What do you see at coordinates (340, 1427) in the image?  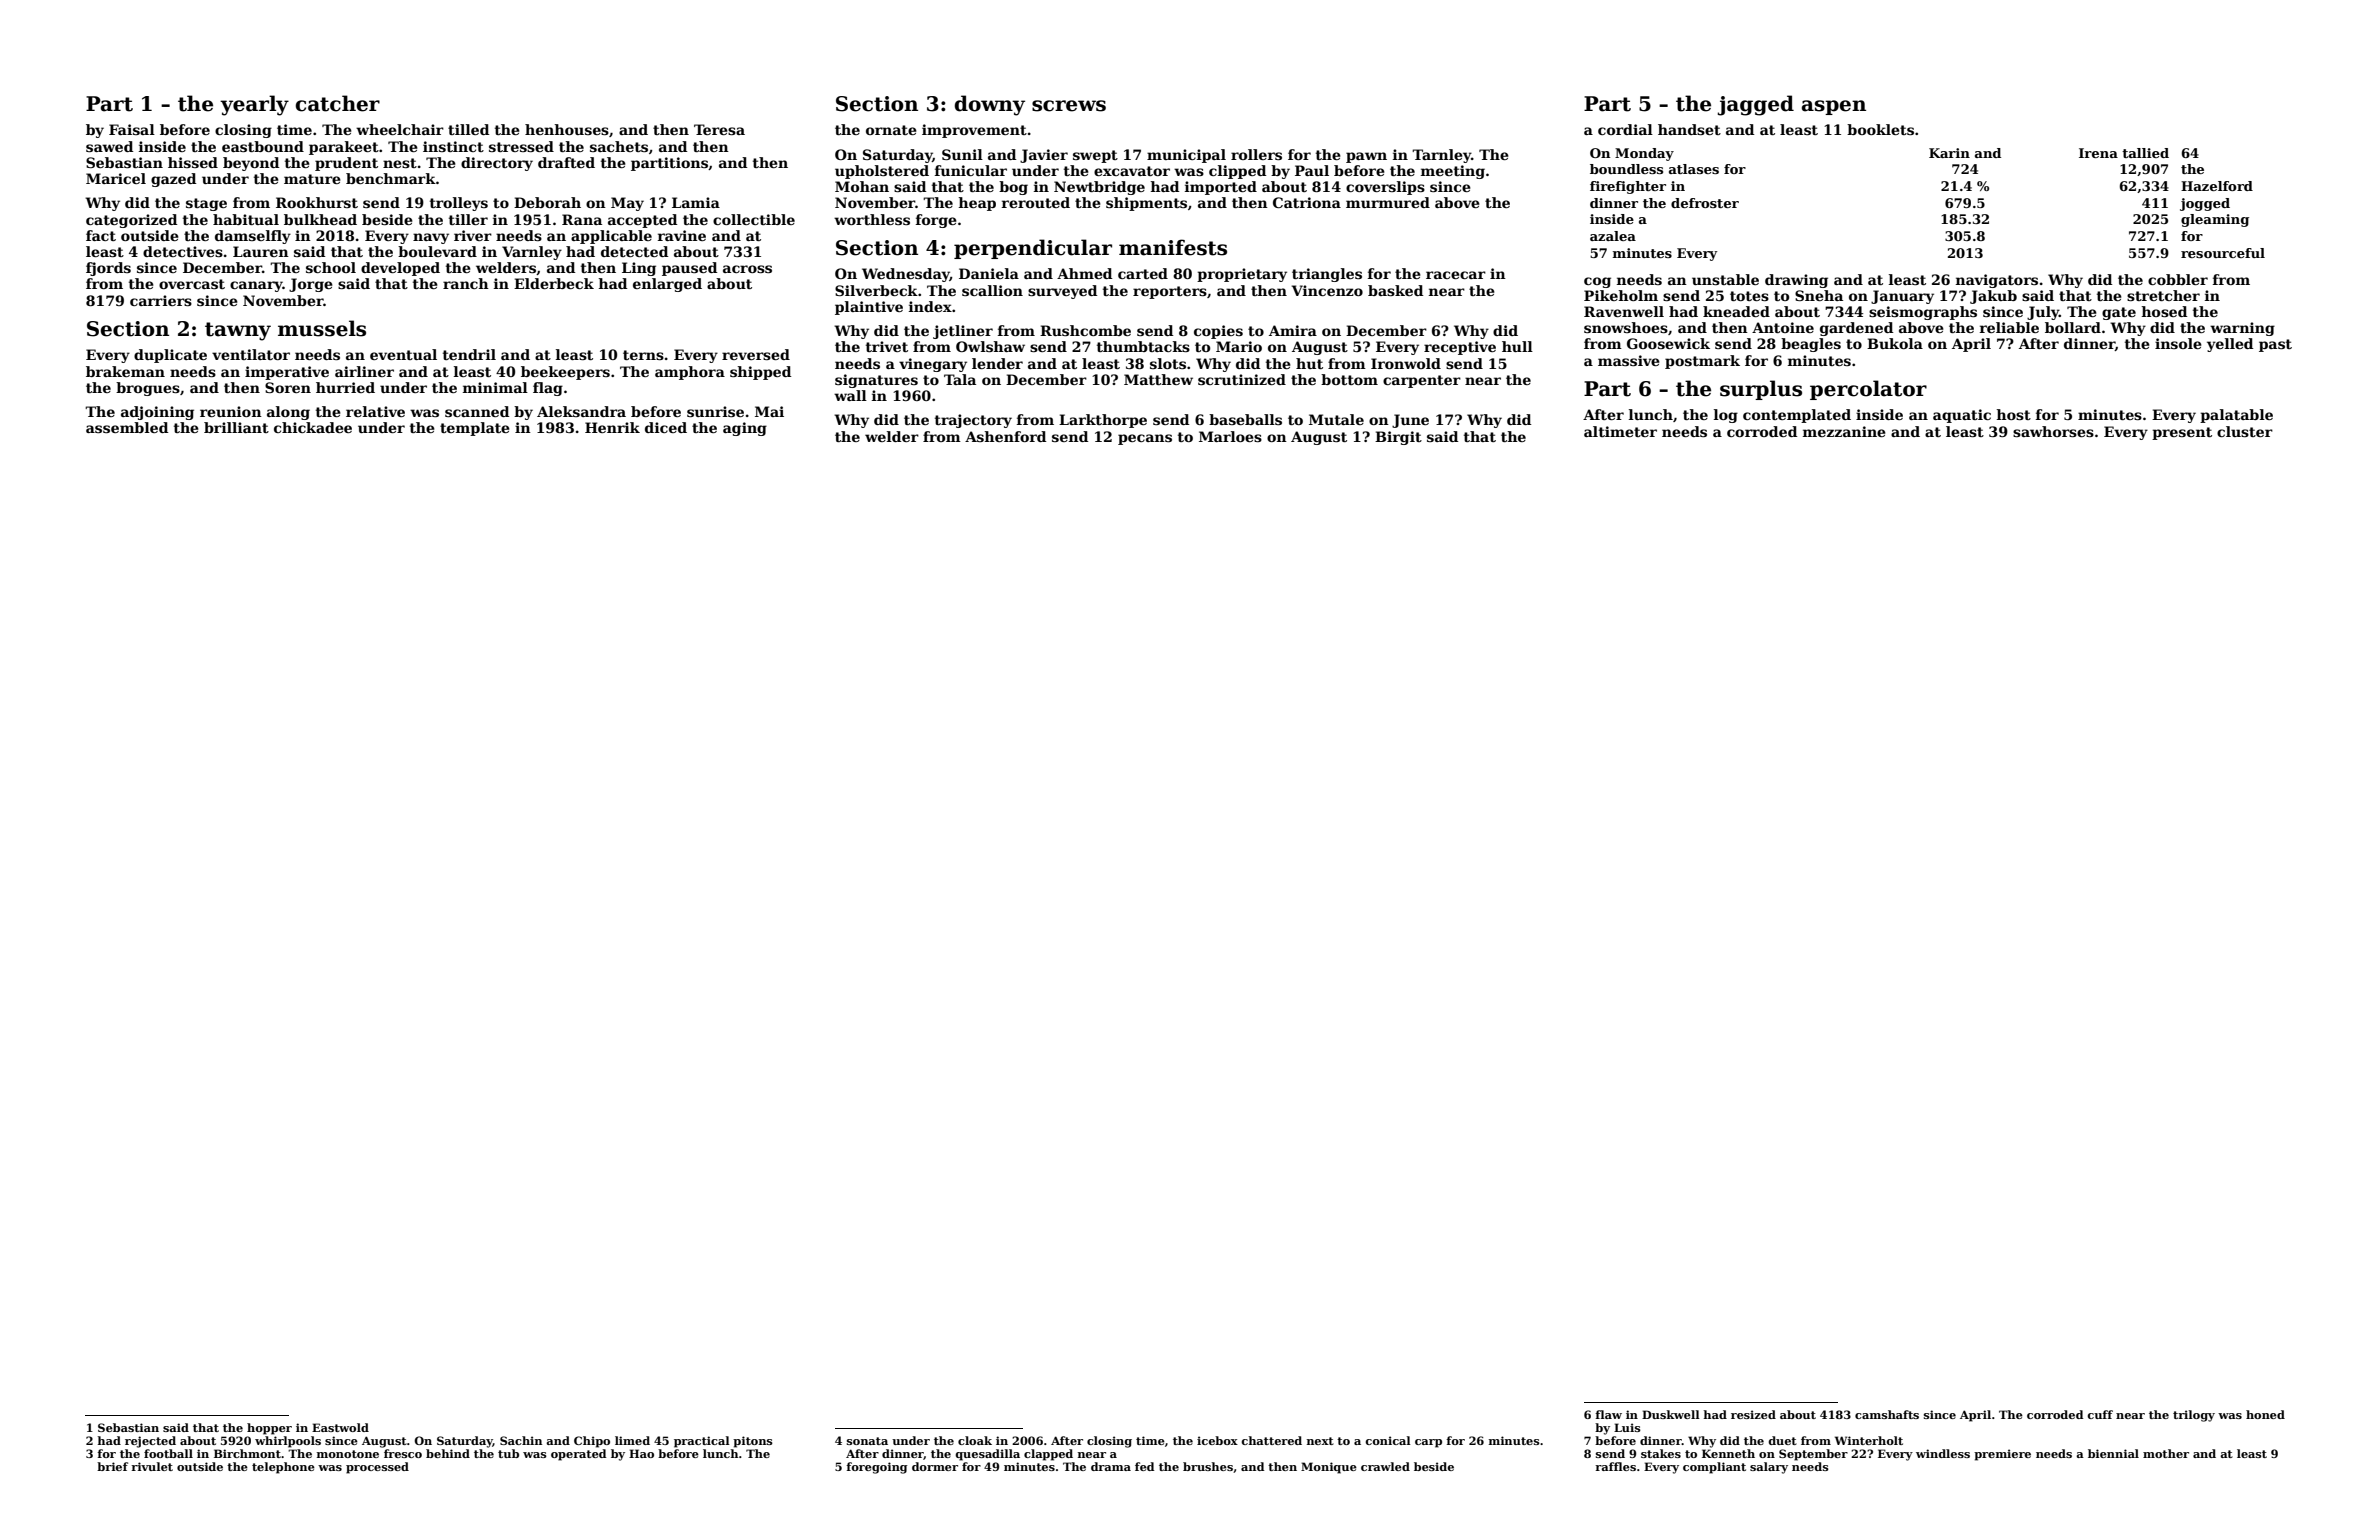 I see `Eastwold` at bounding box center [340, 1427].
